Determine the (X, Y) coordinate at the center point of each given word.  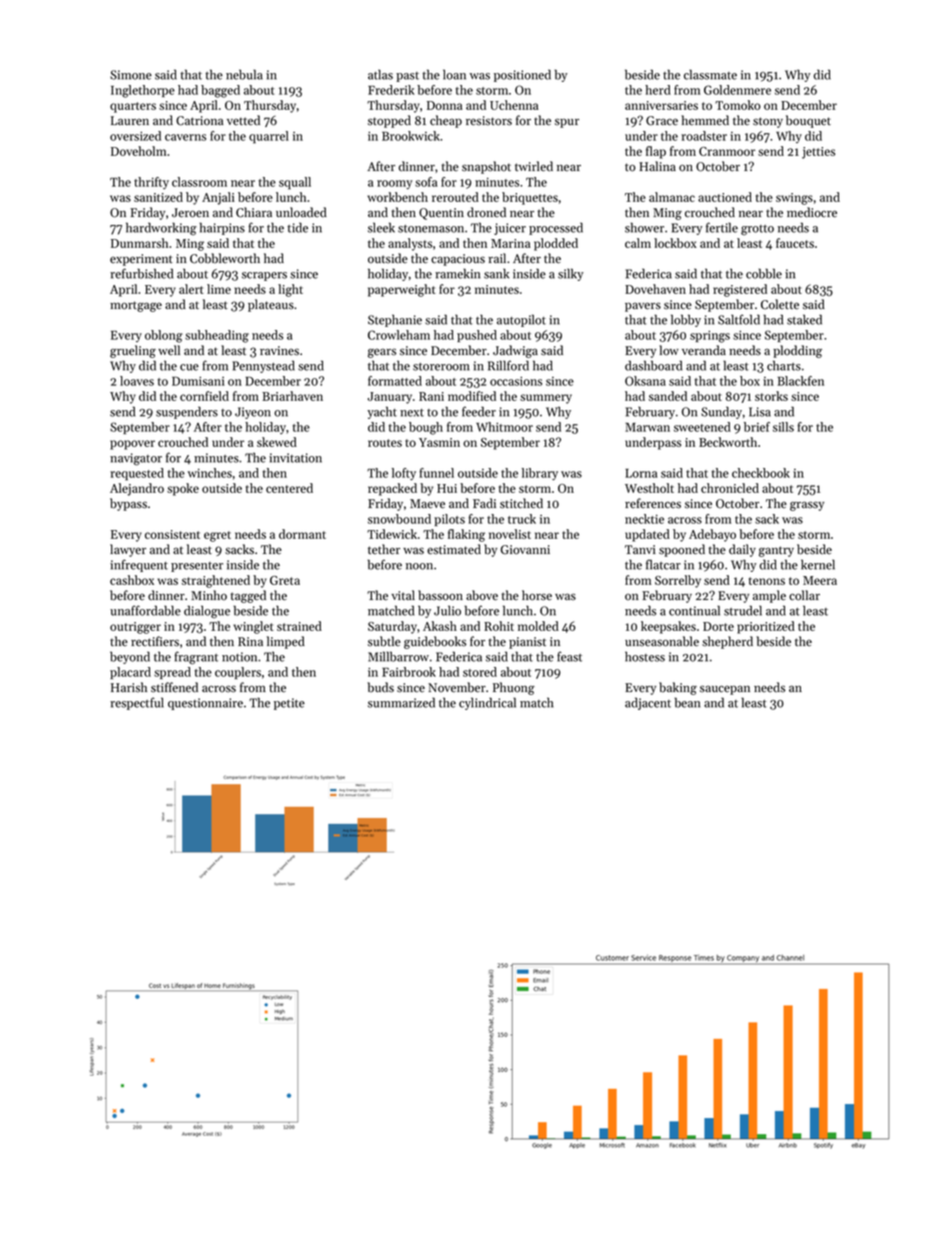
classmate (710, 74)
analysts (410, 244)
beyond (130, 657)
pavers (643, 307)
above (482, 595)
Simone (131, 75)
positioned (522, 75)
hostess (645, 656)
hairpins (222, 228)
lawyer (128, 550)
